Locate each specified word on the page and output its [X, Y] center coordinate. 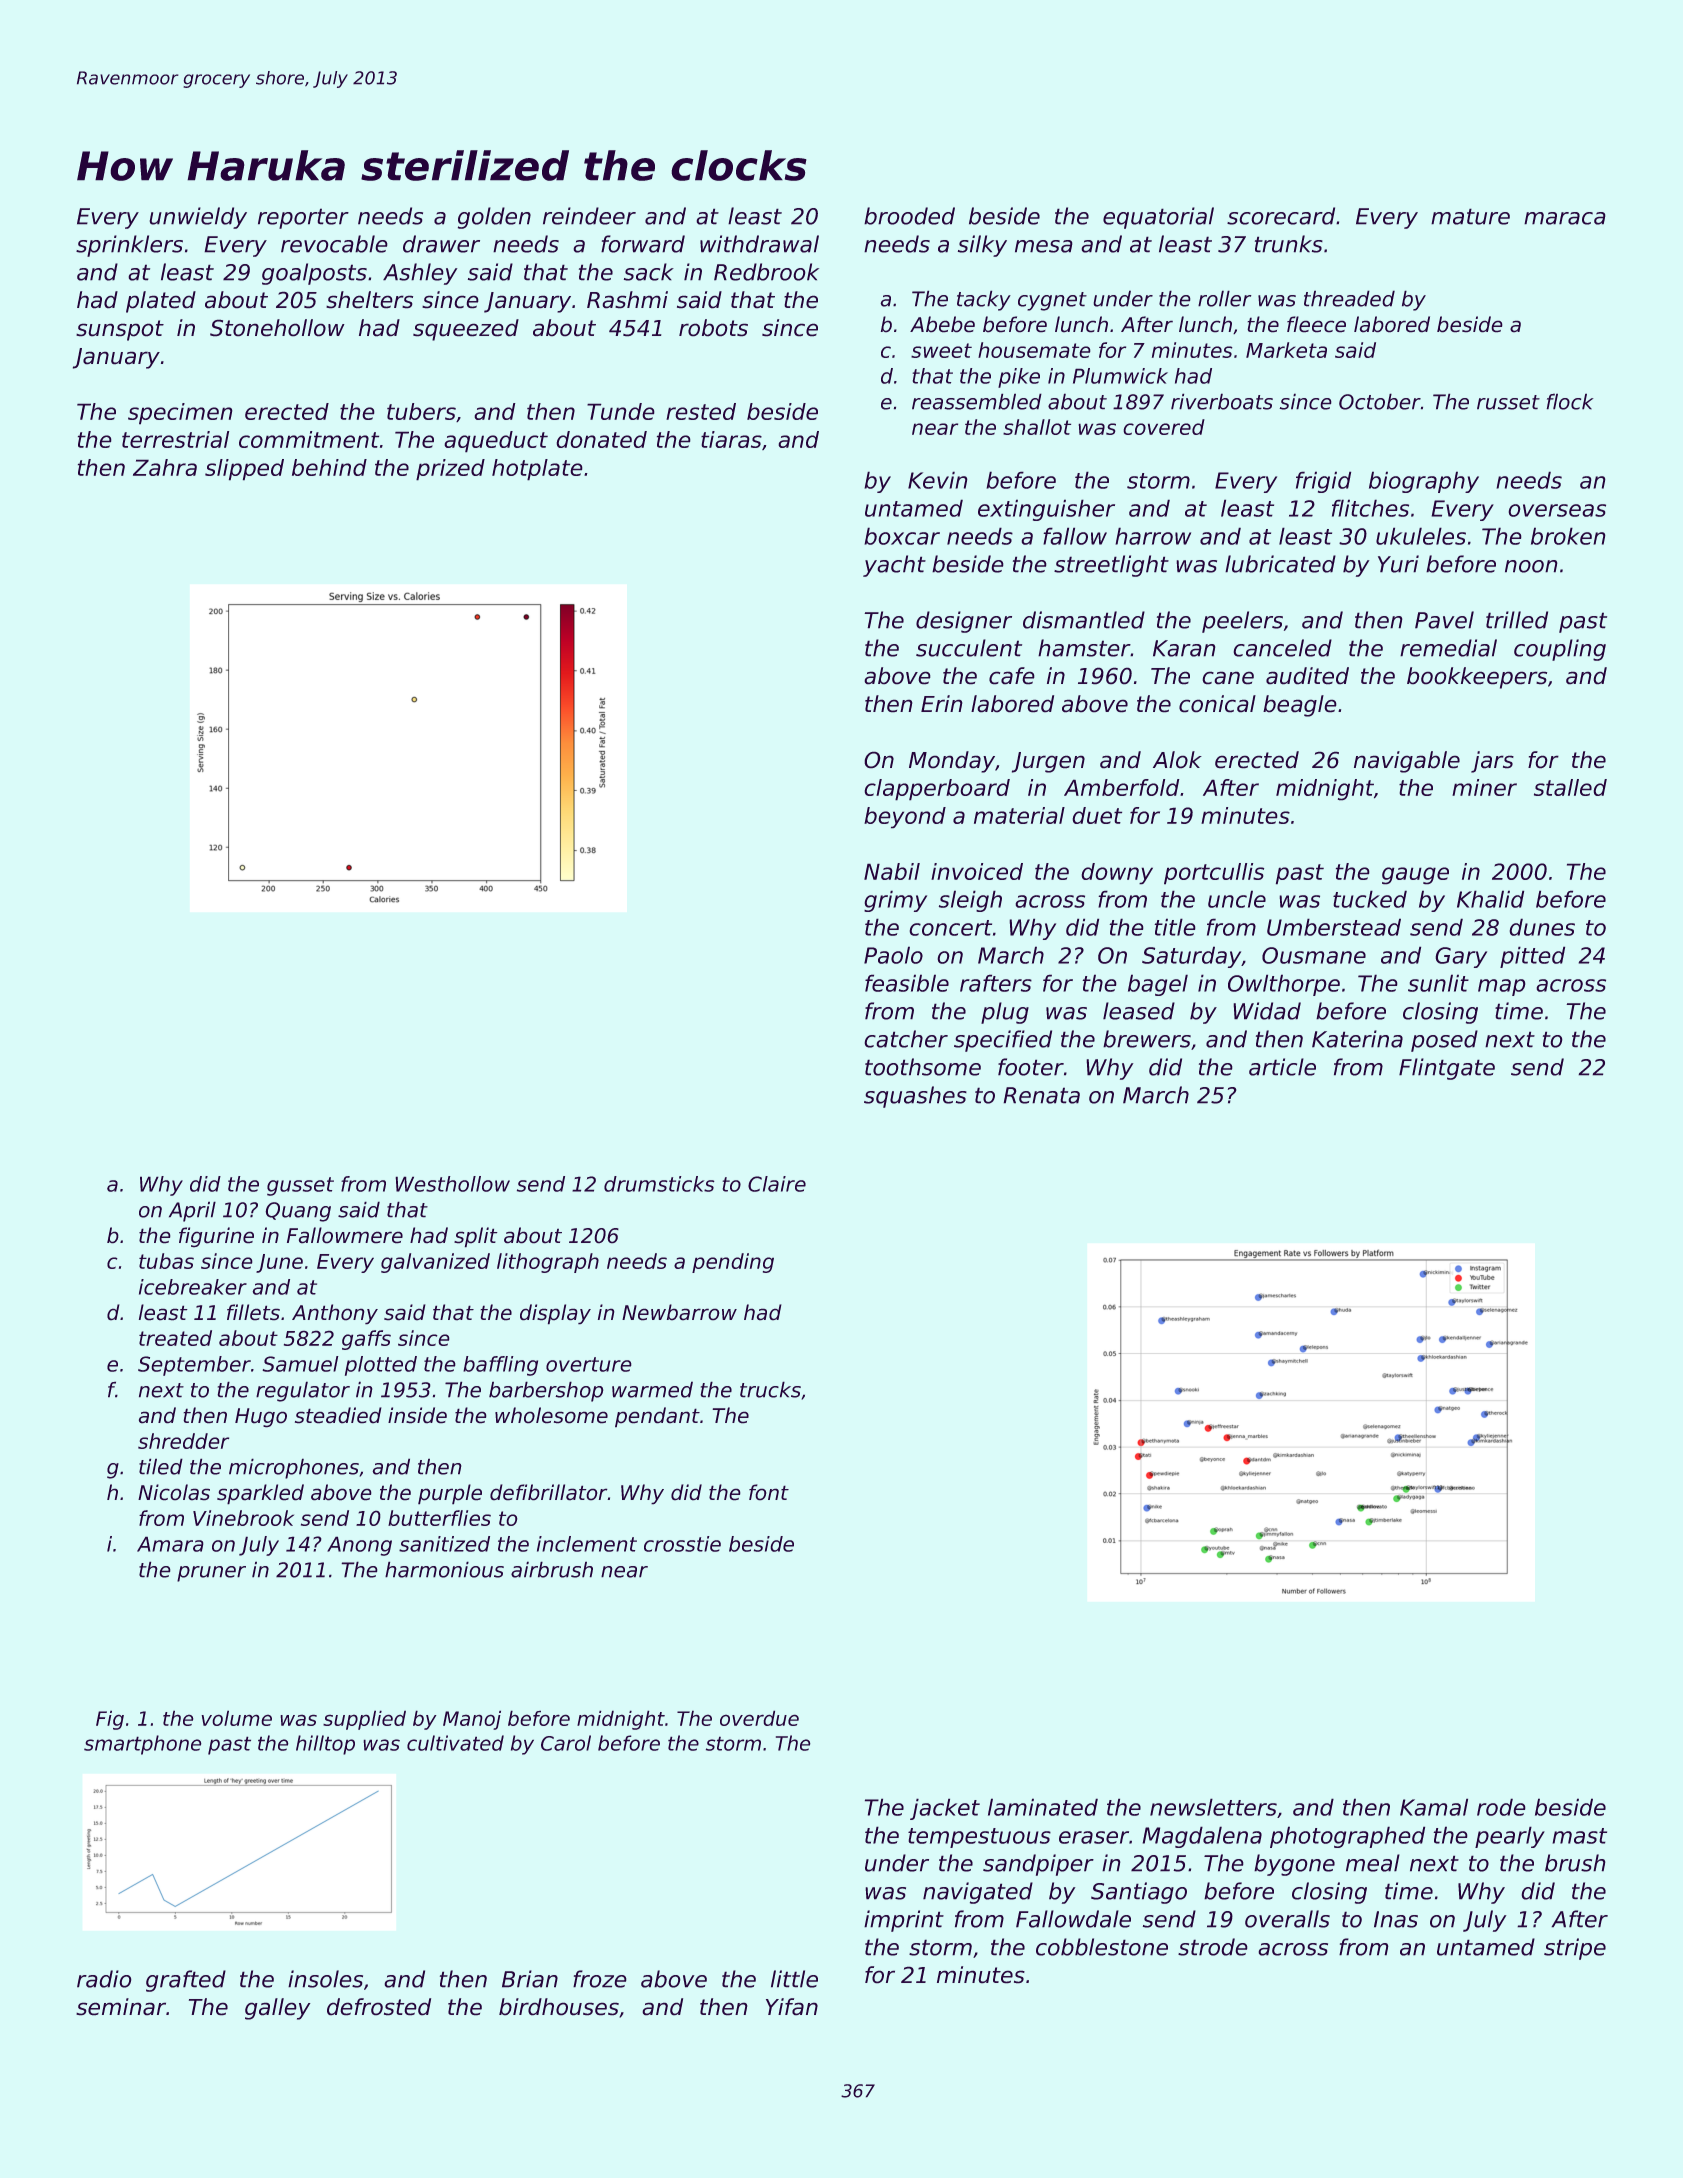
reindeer [589, 216]
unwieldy [198, 218]
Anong [359, 1546]
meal [1373, 1863]
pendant [657, 1417]
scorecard [1281, 216]
